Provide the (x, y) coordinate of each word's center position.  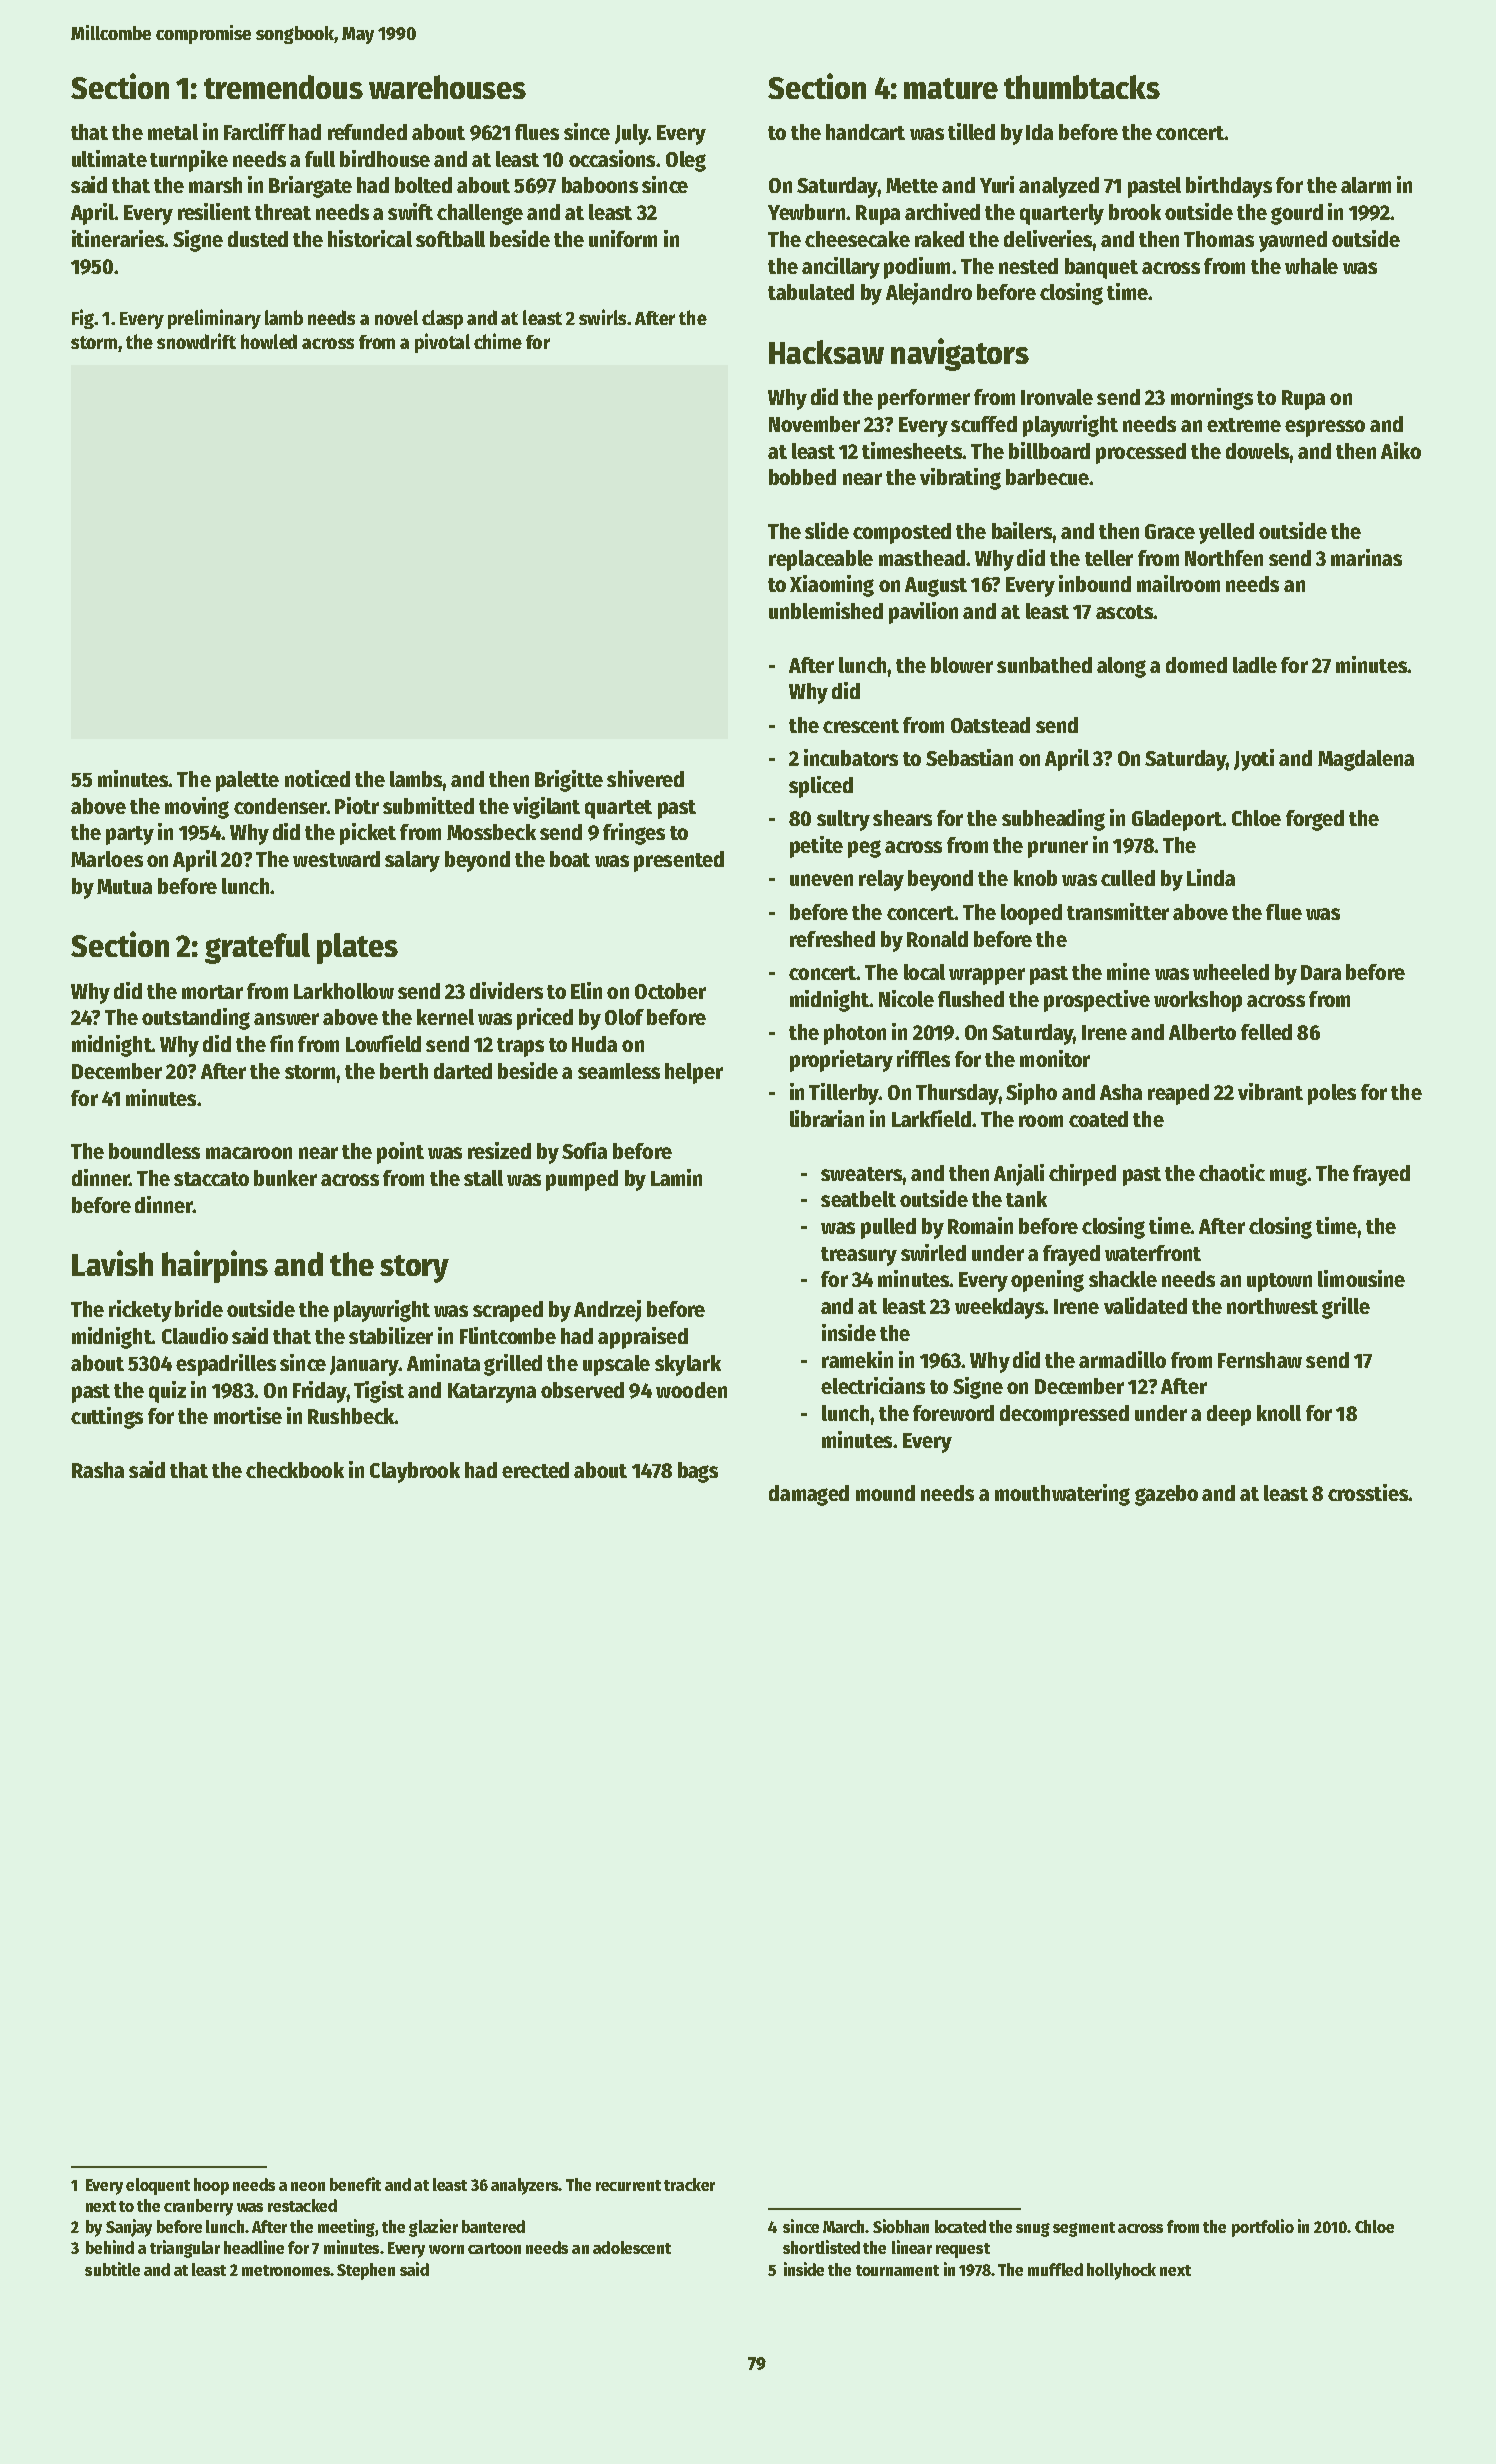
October (670, 991)
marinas (1366, 557)
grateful (257, 948)
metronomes (286, 2270)
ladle (1255, 665)
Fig (83, 319)
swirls (602, 317)
